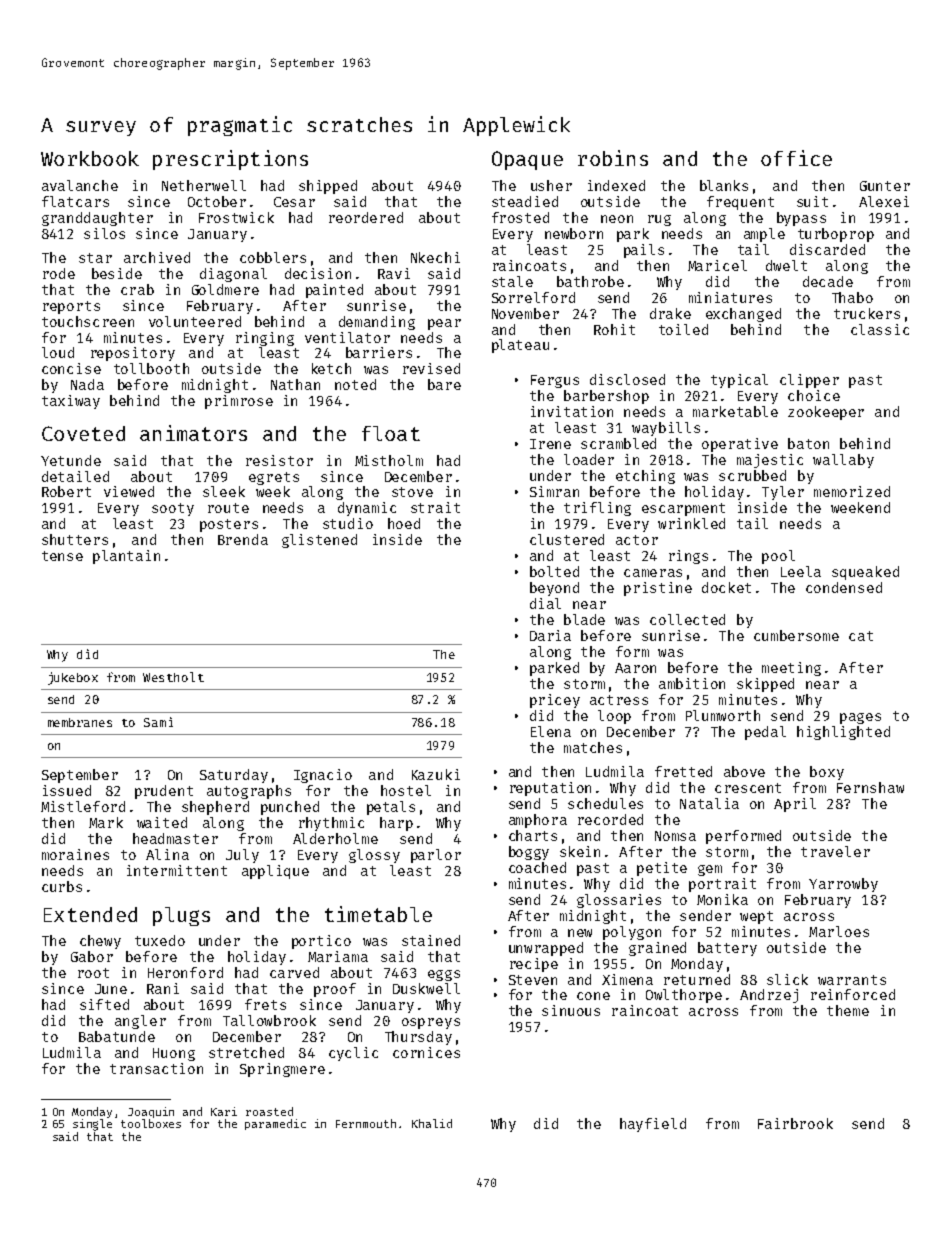  What do you see at coordinates (555, 701) in the screenshot?
I see `pricey` at bounding box center [555, 701].
